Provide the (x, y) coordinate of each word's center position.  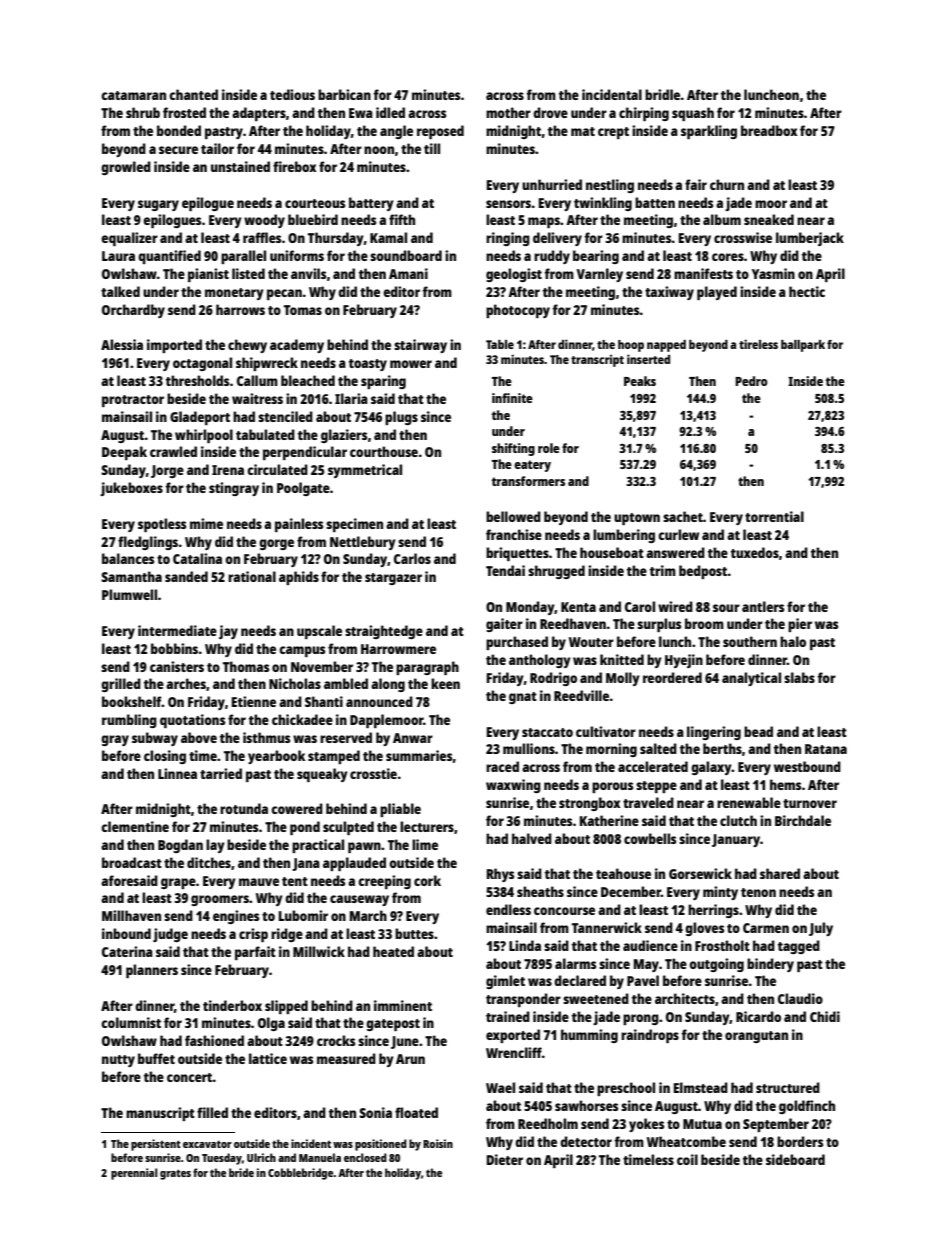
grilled (121, 685)
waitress (257, 398)
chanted (193, 94)
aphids (299, 578)
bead (758, 731)
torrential (774, 516)
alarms (575, 963)
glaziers (344, 436)
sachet (683, 516)
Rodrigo (553, 679)
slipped (286, 1007)
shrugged (556, 572)
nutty (118, 1061)
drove (550, 112)
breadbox (769, 130)
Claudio (800, 998)
